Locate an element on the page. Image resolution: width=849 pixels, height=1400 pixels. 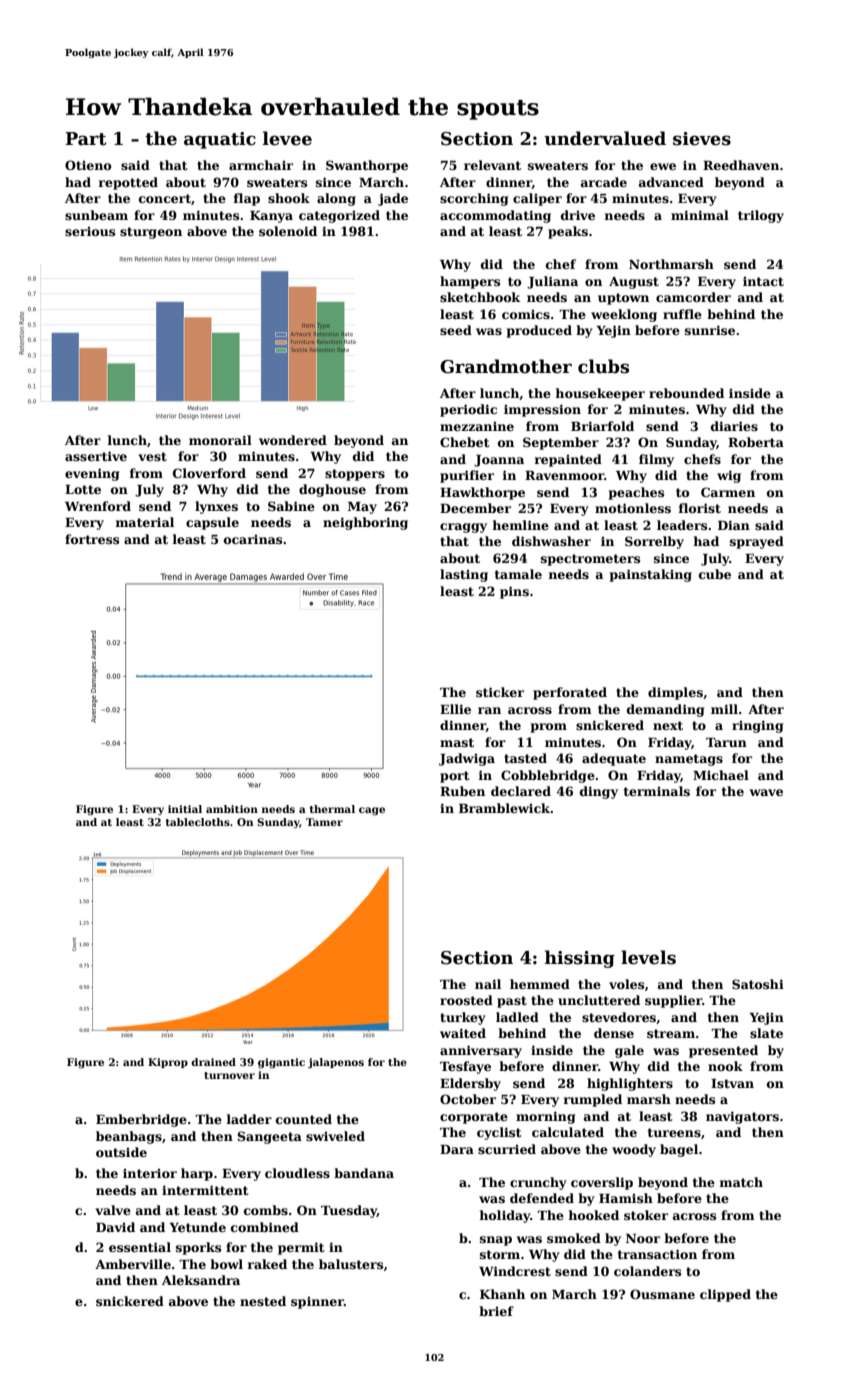
fortress is located at coordinates (92, 539).
